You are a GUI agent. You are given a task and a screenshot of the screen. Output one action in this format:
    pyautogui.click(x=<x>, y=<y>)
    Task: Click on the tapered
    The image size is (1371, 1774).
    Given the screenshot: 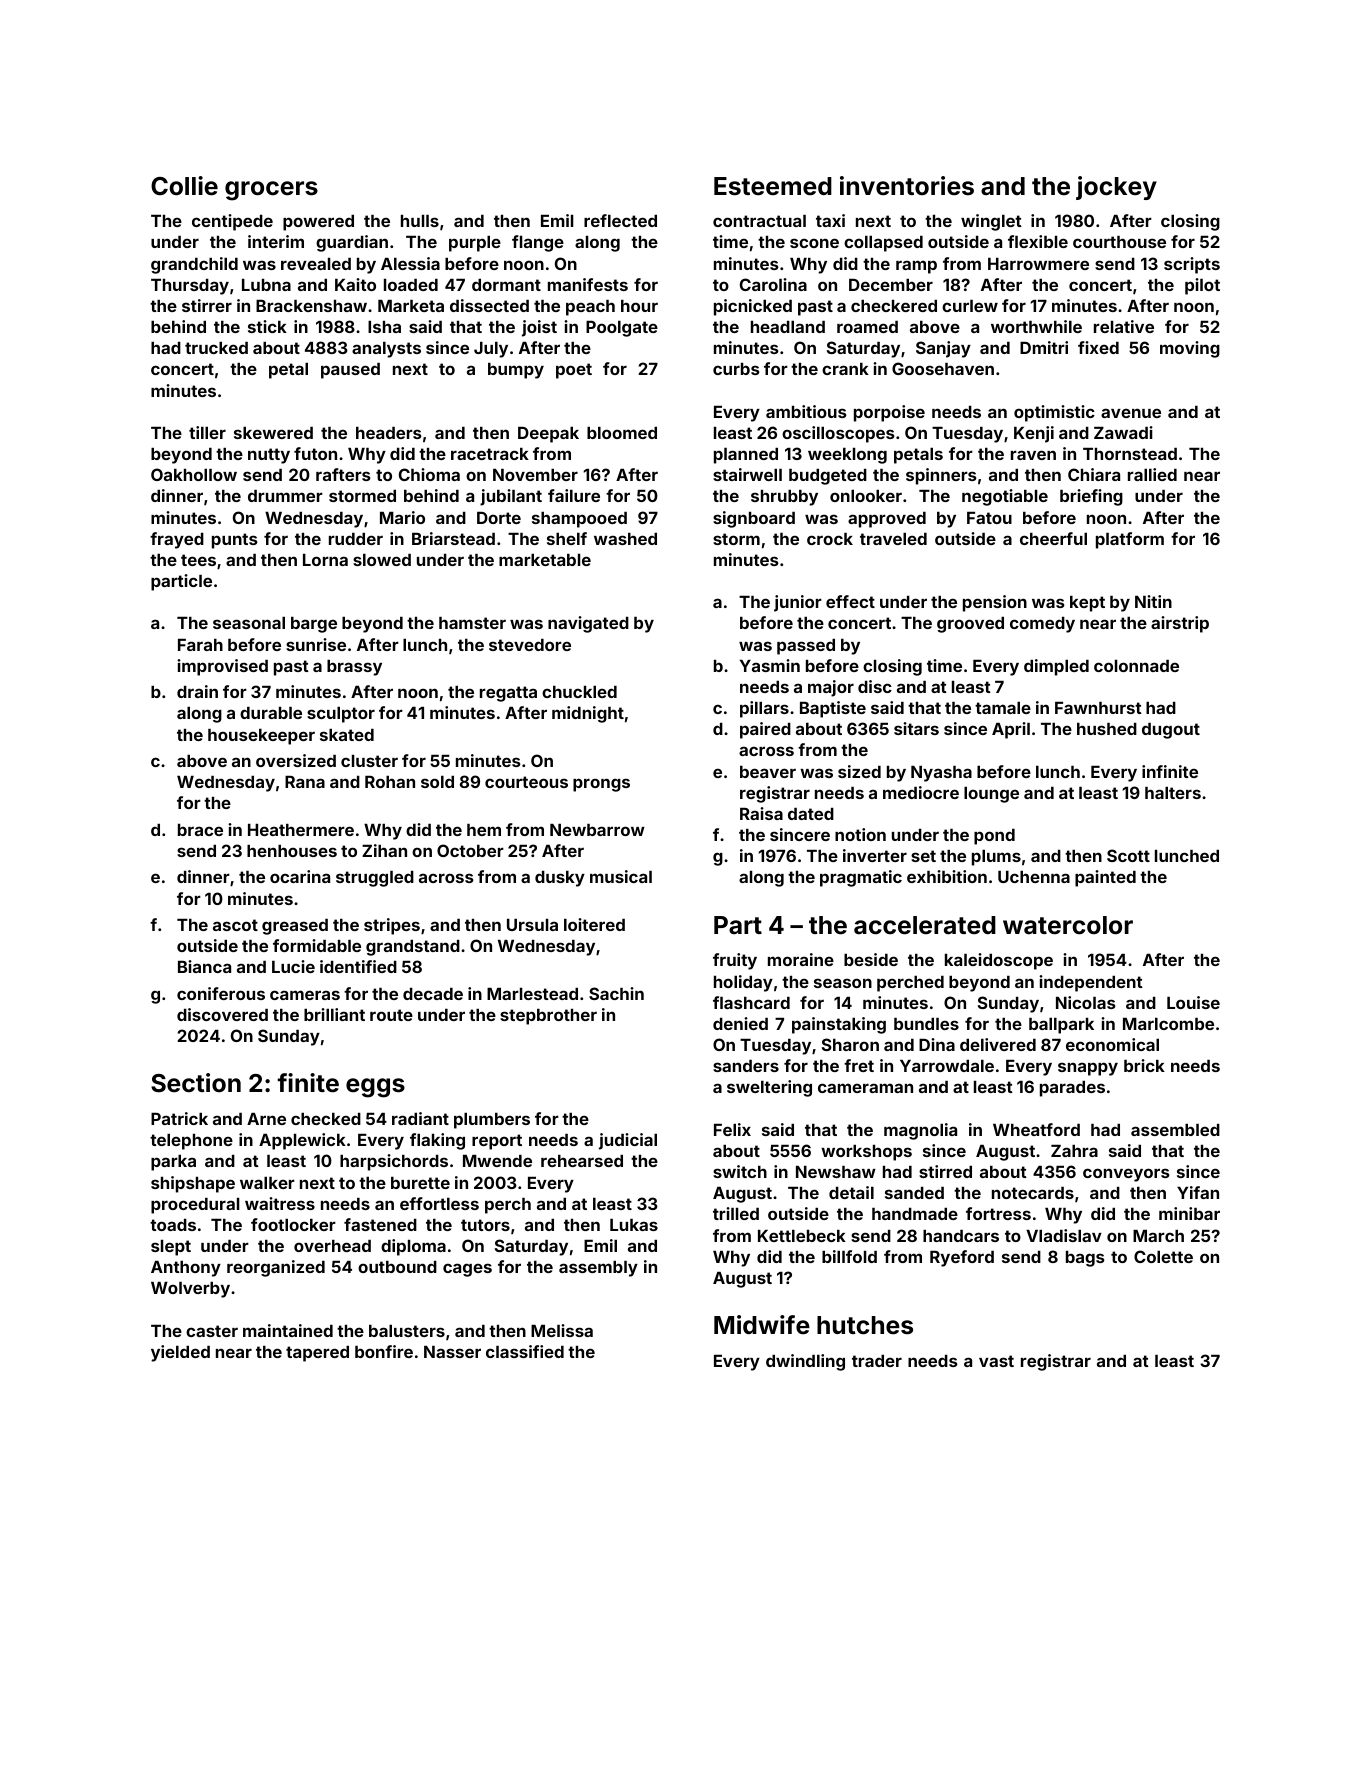 What is the action you would take?
    pyautogui.click(x=317, y=1354)
